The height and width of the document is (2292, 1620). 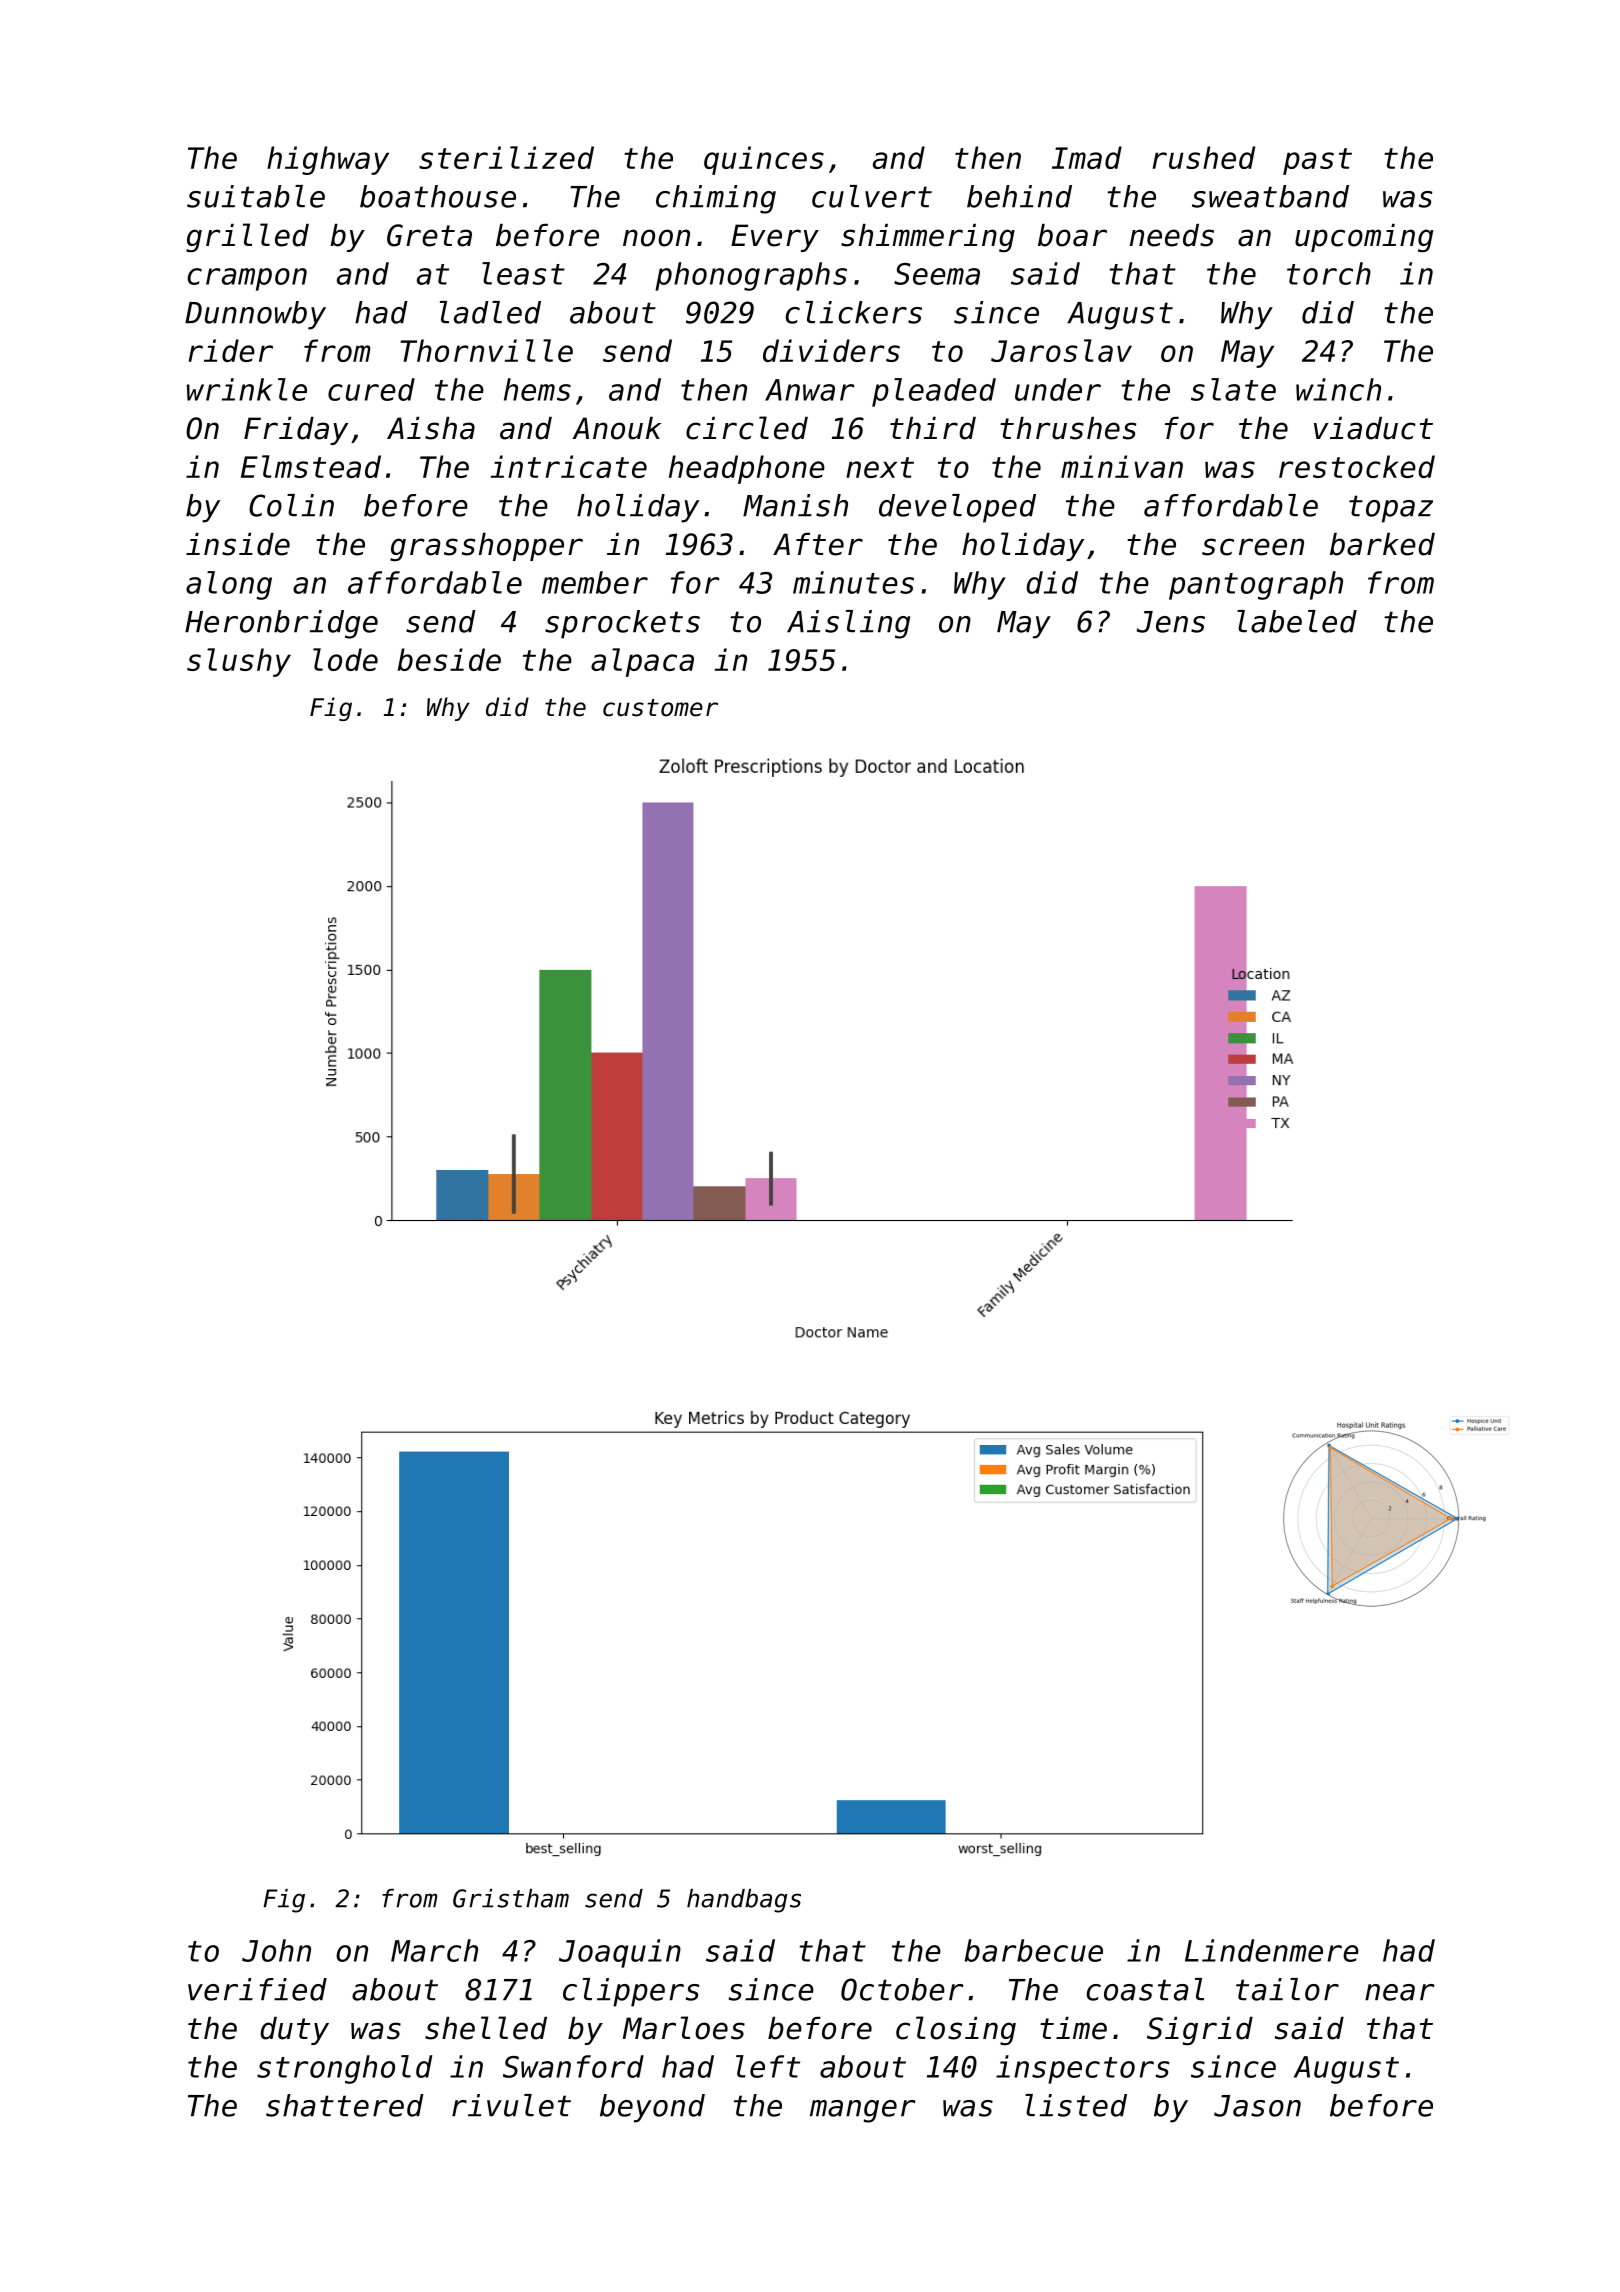 What do you see at coordinates (1257, 2106) in the document?
I see `Jason` at bounding box center [1257, 2106].
